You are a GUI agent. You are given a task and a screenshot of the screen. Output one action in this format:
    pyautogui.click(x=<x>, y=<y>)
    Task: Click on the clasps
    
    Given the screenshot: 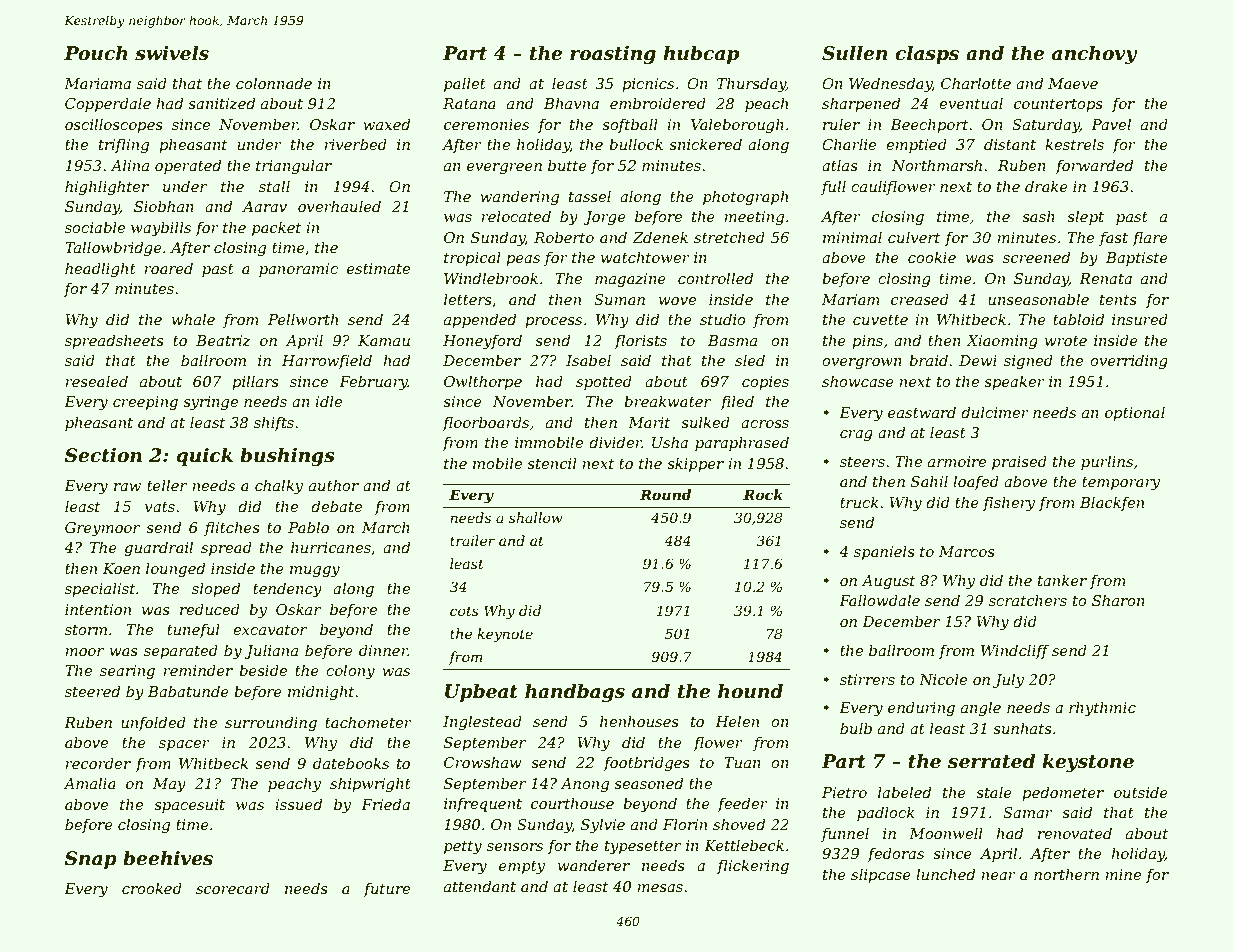 What is the action you would take?
    pyautogui.click(x=927, y=55)
